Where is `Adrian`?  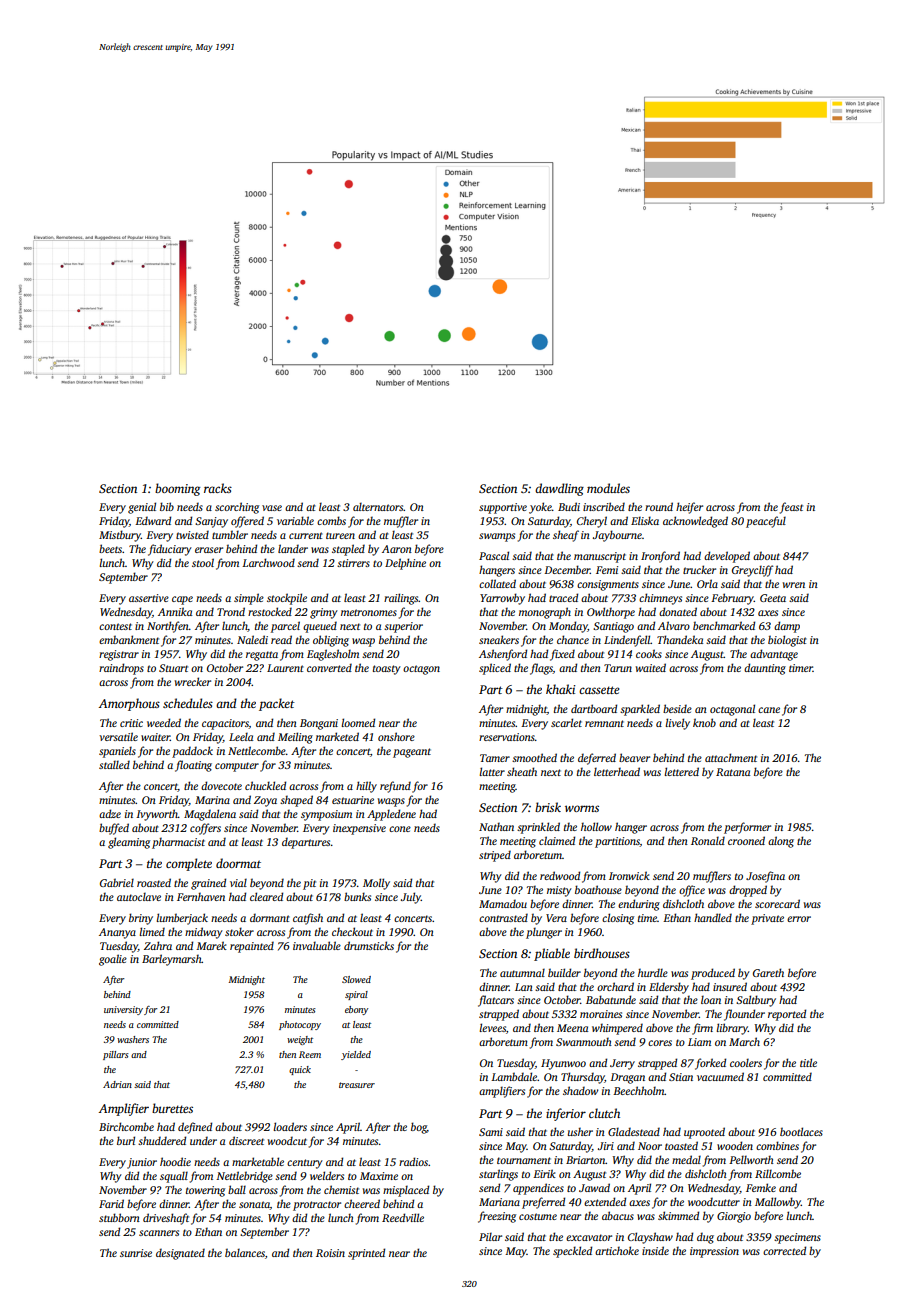 Adrian is located at coordinates (117, 1084).
